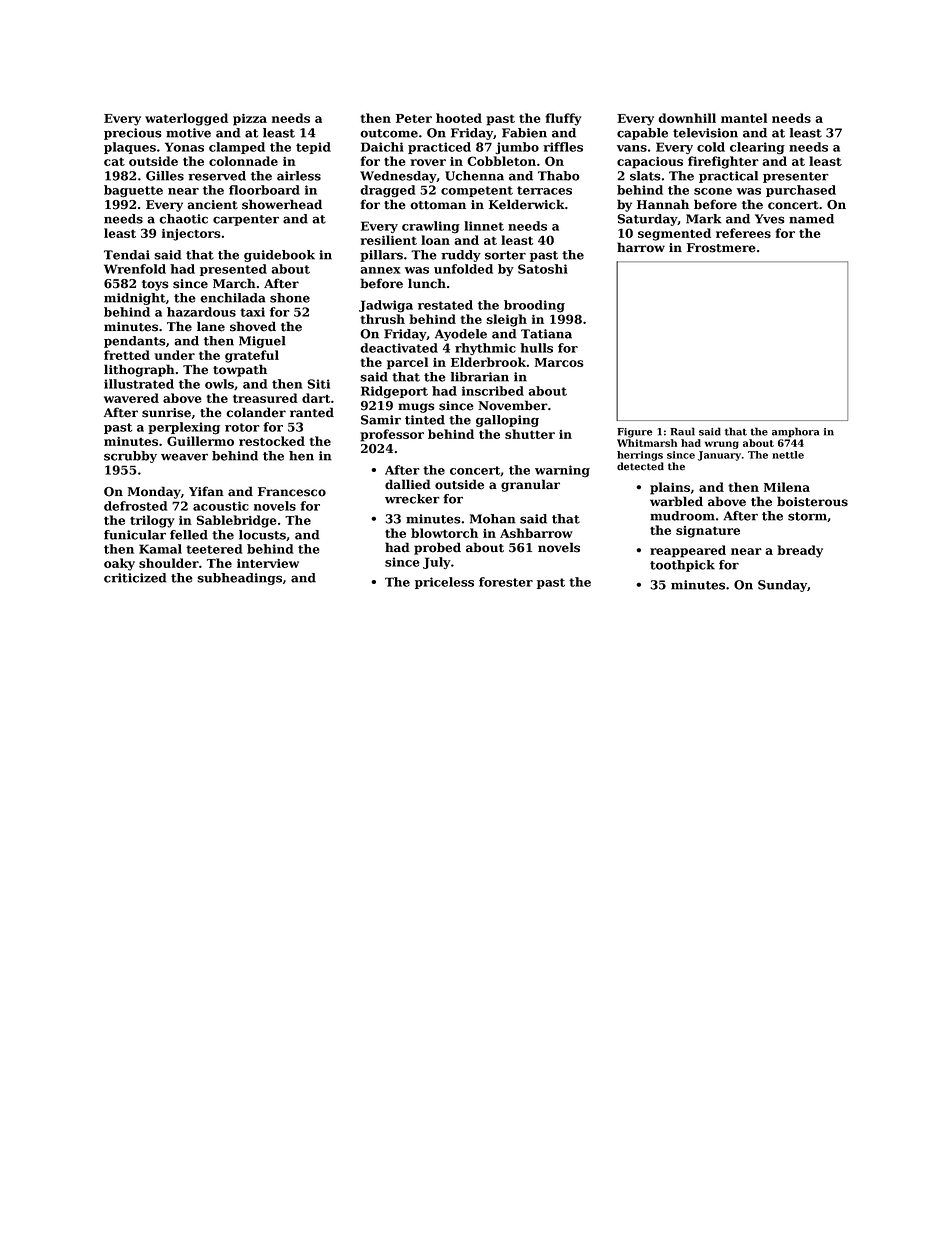  I want to click on Wednesday, so click(398, 177).
